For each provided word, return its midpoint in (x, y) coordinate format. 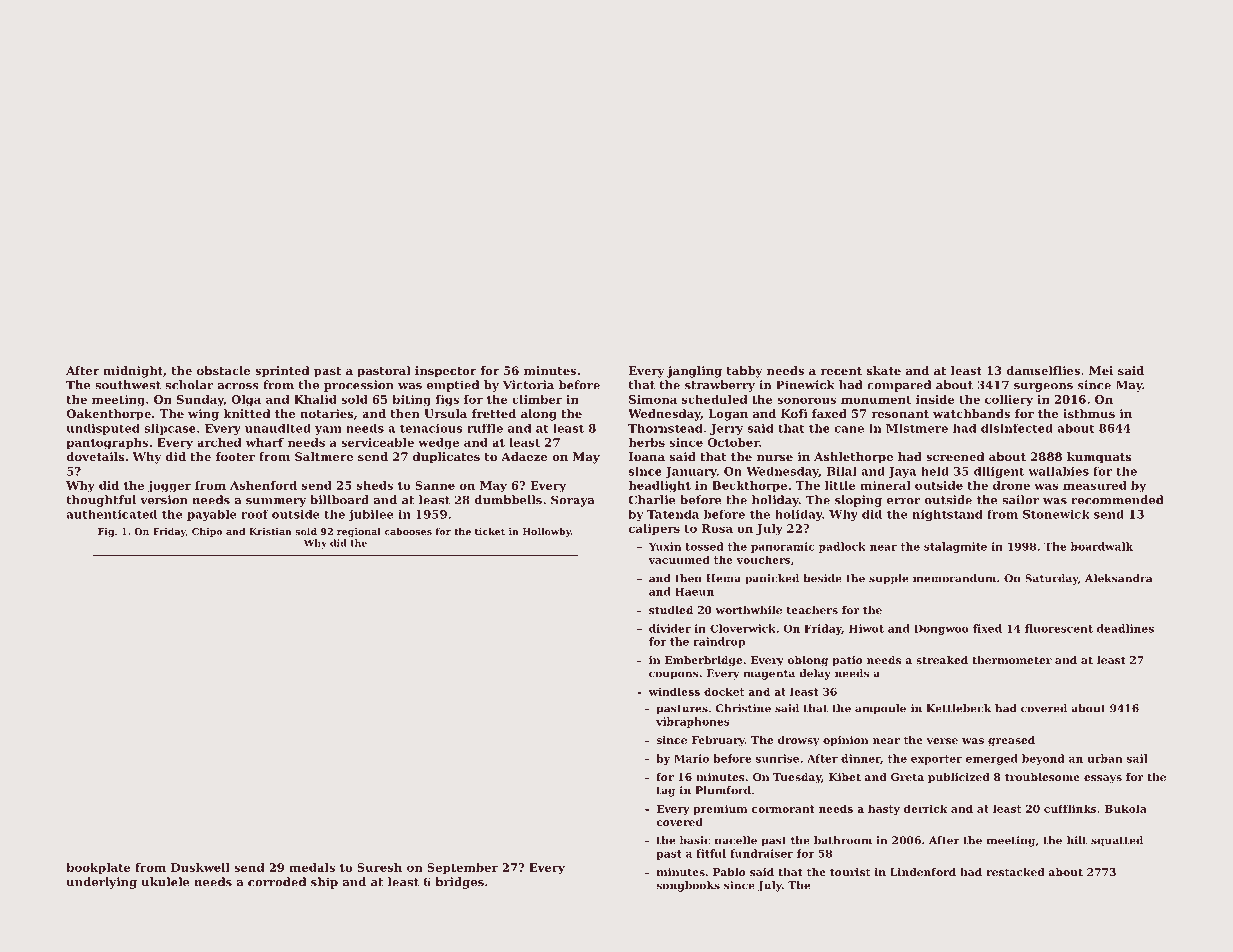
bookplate (98, 868)
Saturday (1051, 579)
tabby (744, 372)
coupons (674, 675)
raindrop (719, 642)
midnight (133, 372)
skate (884, 370)
